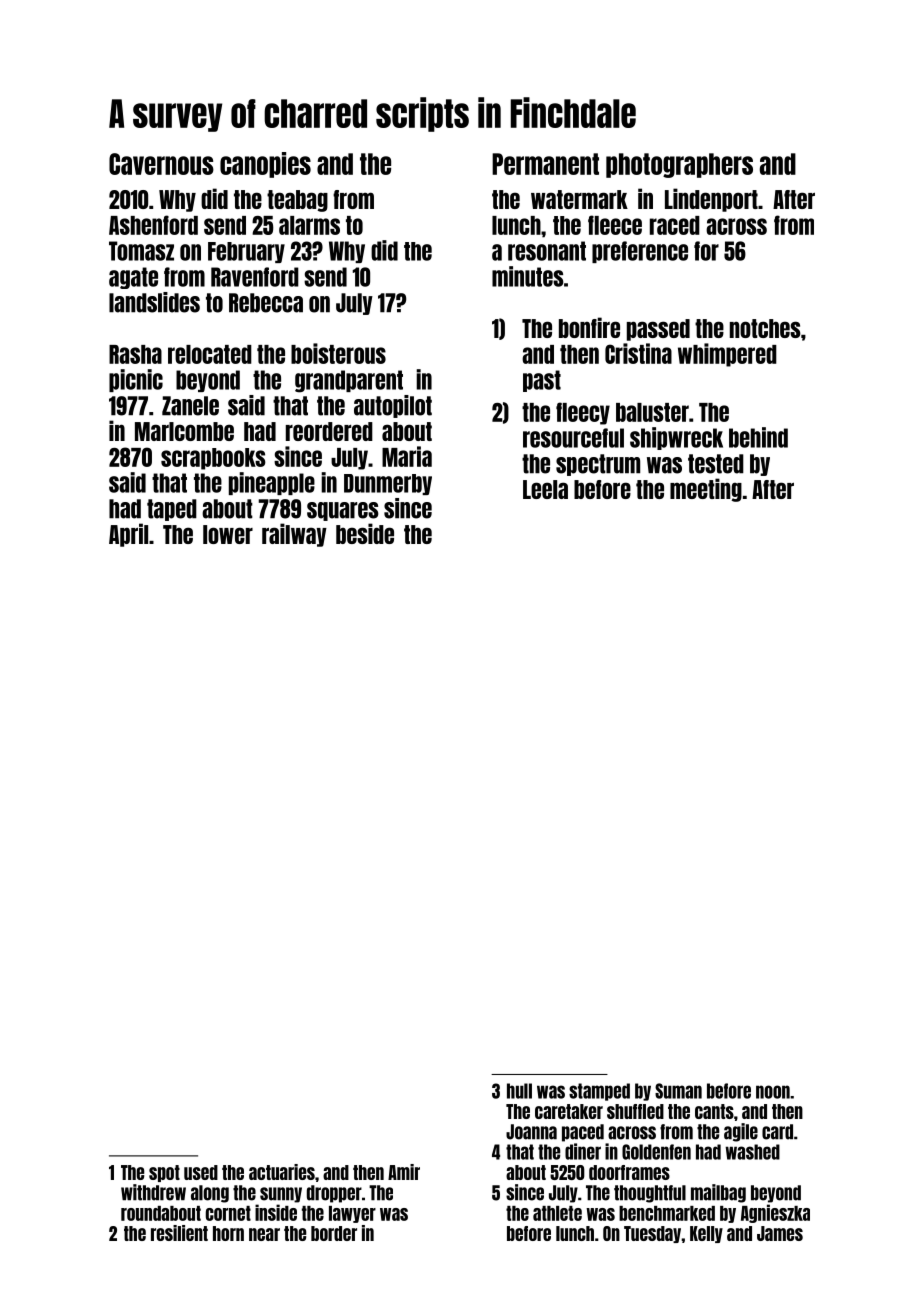 The height and width of the document is (1311, 924). What do you see at coordinates (294, 535) in the document?
I see `railway` at bounding box center [294, 535].
